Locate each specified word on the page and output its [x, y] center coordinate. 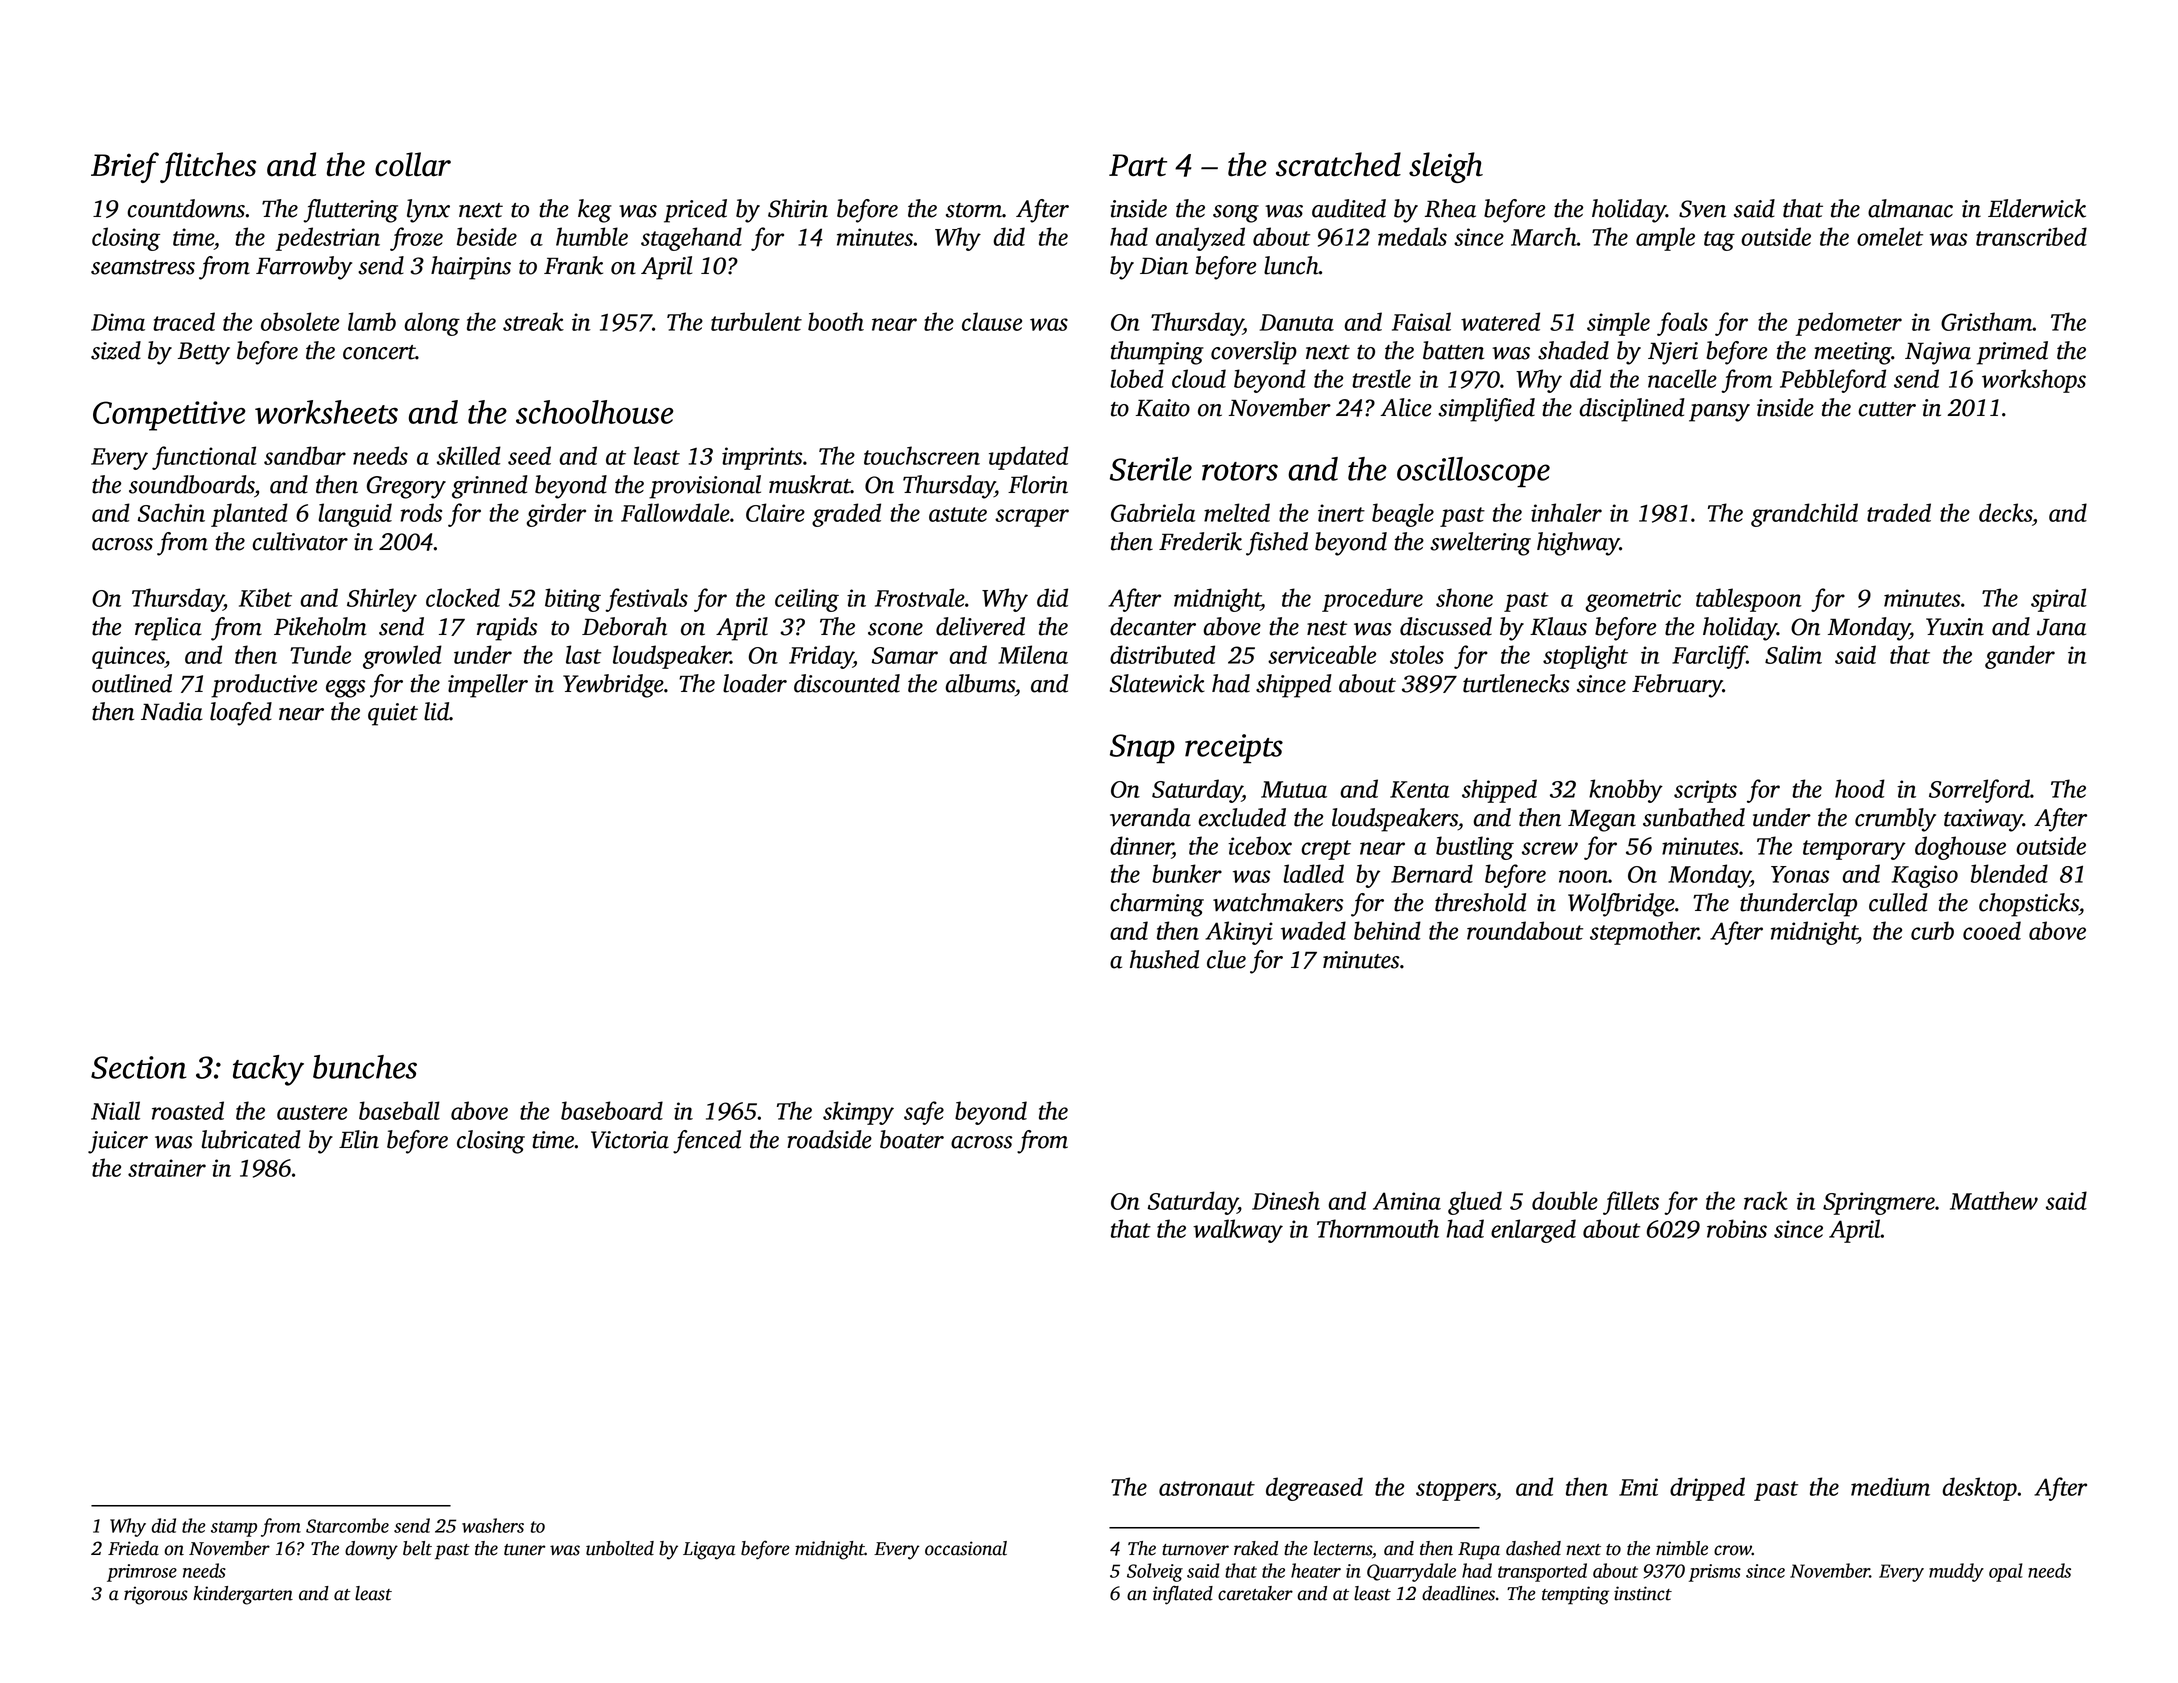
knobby [1626, 791]
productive [264, 686]
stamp [234, 1529]
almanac [1910, 208]
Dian [1164, 266]
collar [413, 164]
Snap [1142, 749]
